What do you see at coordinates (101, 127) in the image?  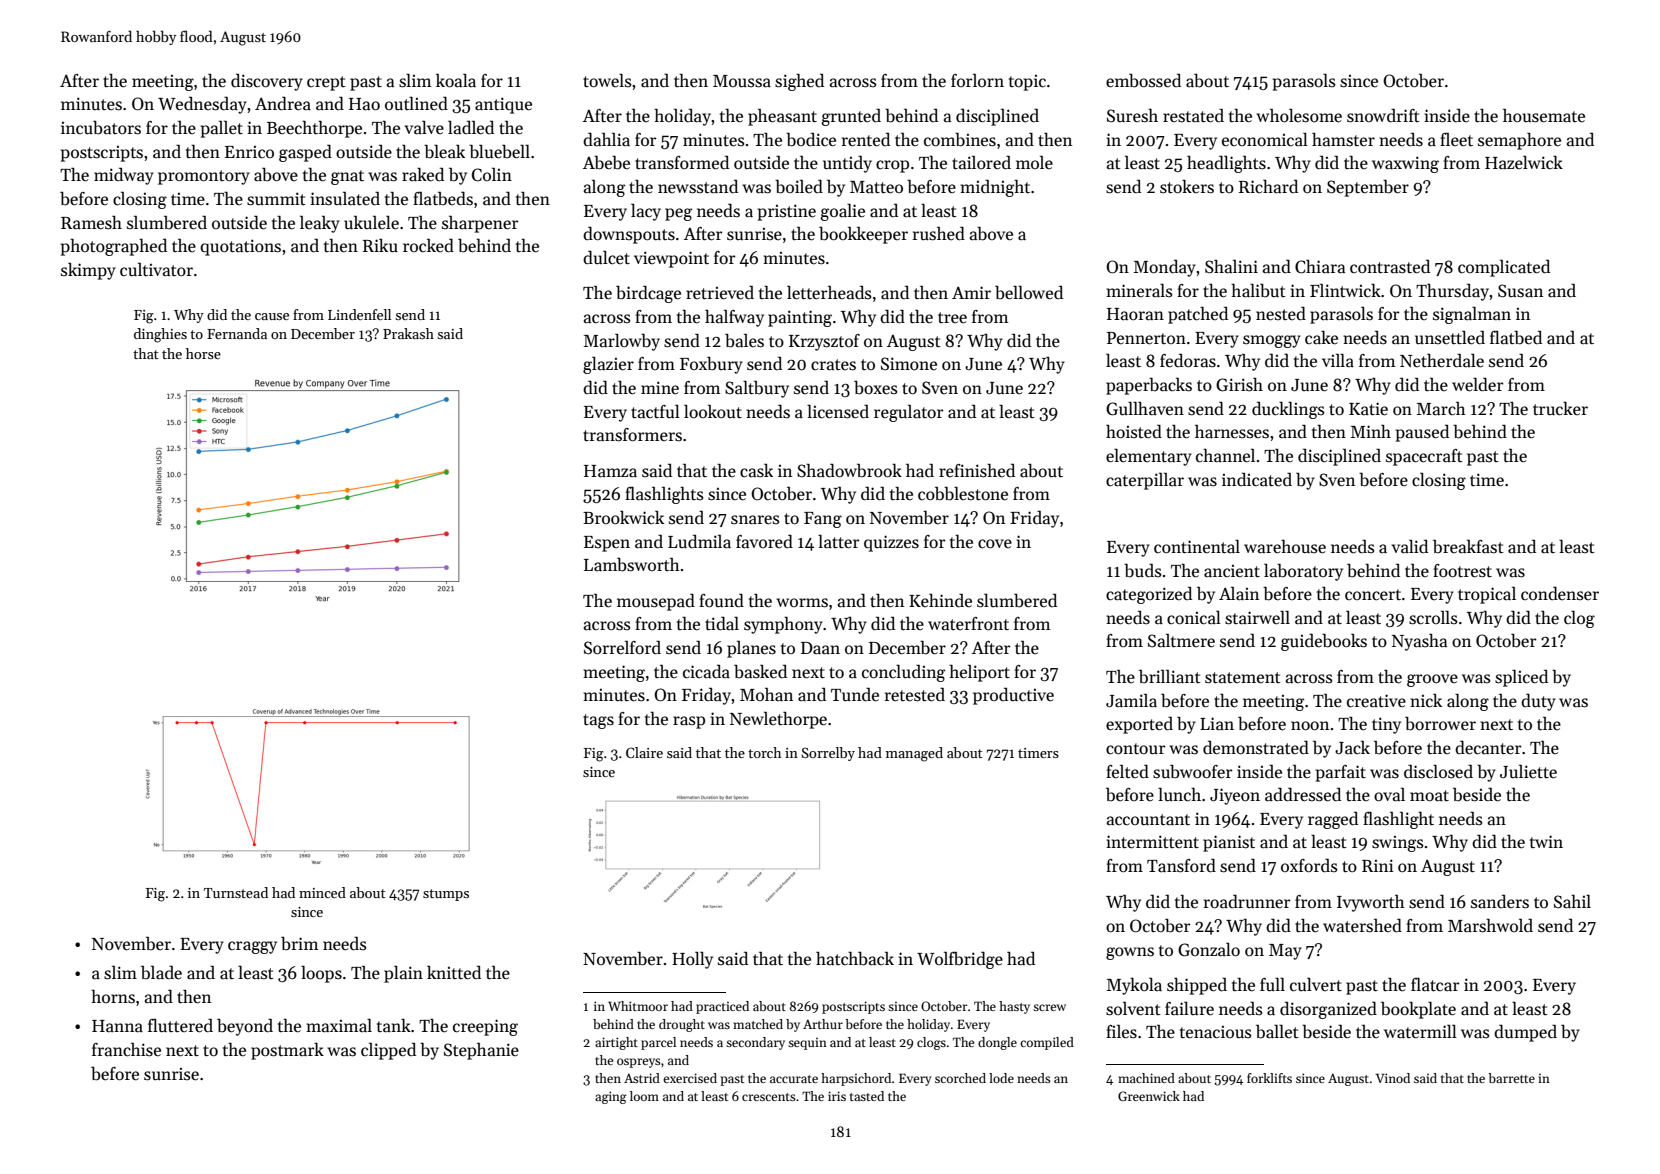 I see `incubators` at bounding box center [101, 127].
